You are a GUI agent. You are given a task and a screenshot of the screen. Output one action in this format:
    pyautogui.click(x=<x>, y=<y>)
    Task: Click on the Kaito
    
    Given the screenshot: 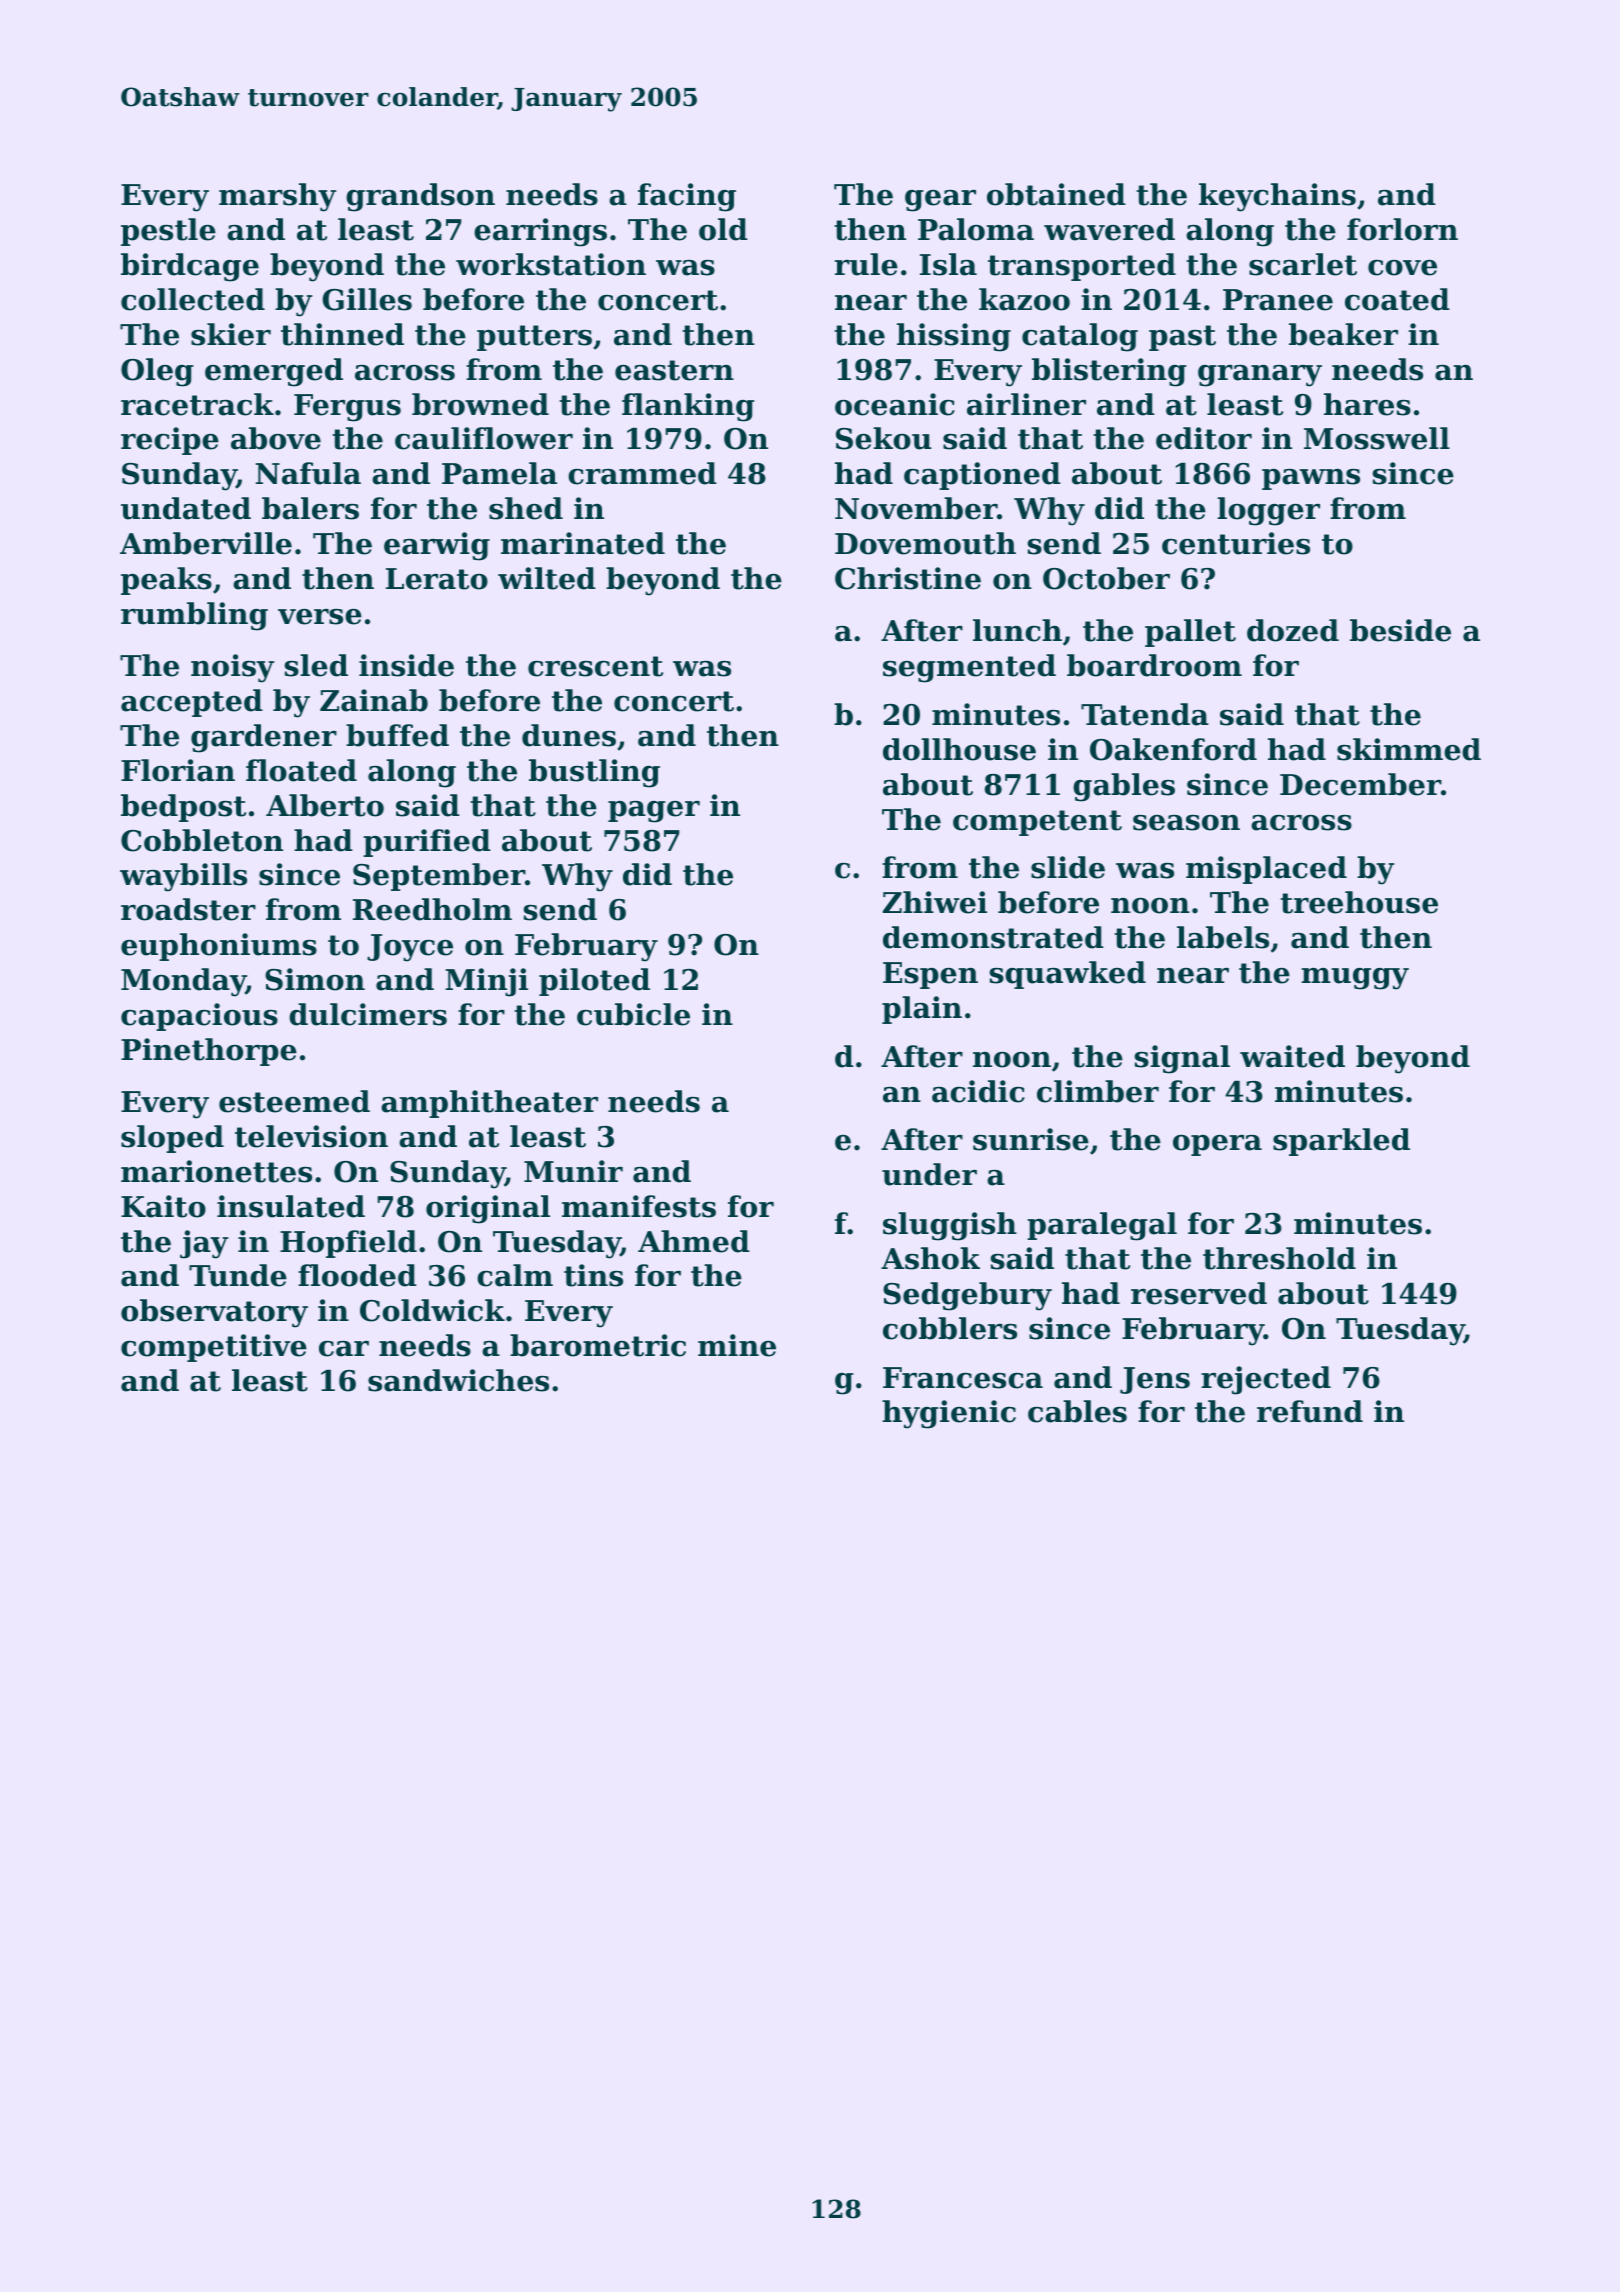 What is the action you would take?
    pyautogui.click(x=163, y=1206)
